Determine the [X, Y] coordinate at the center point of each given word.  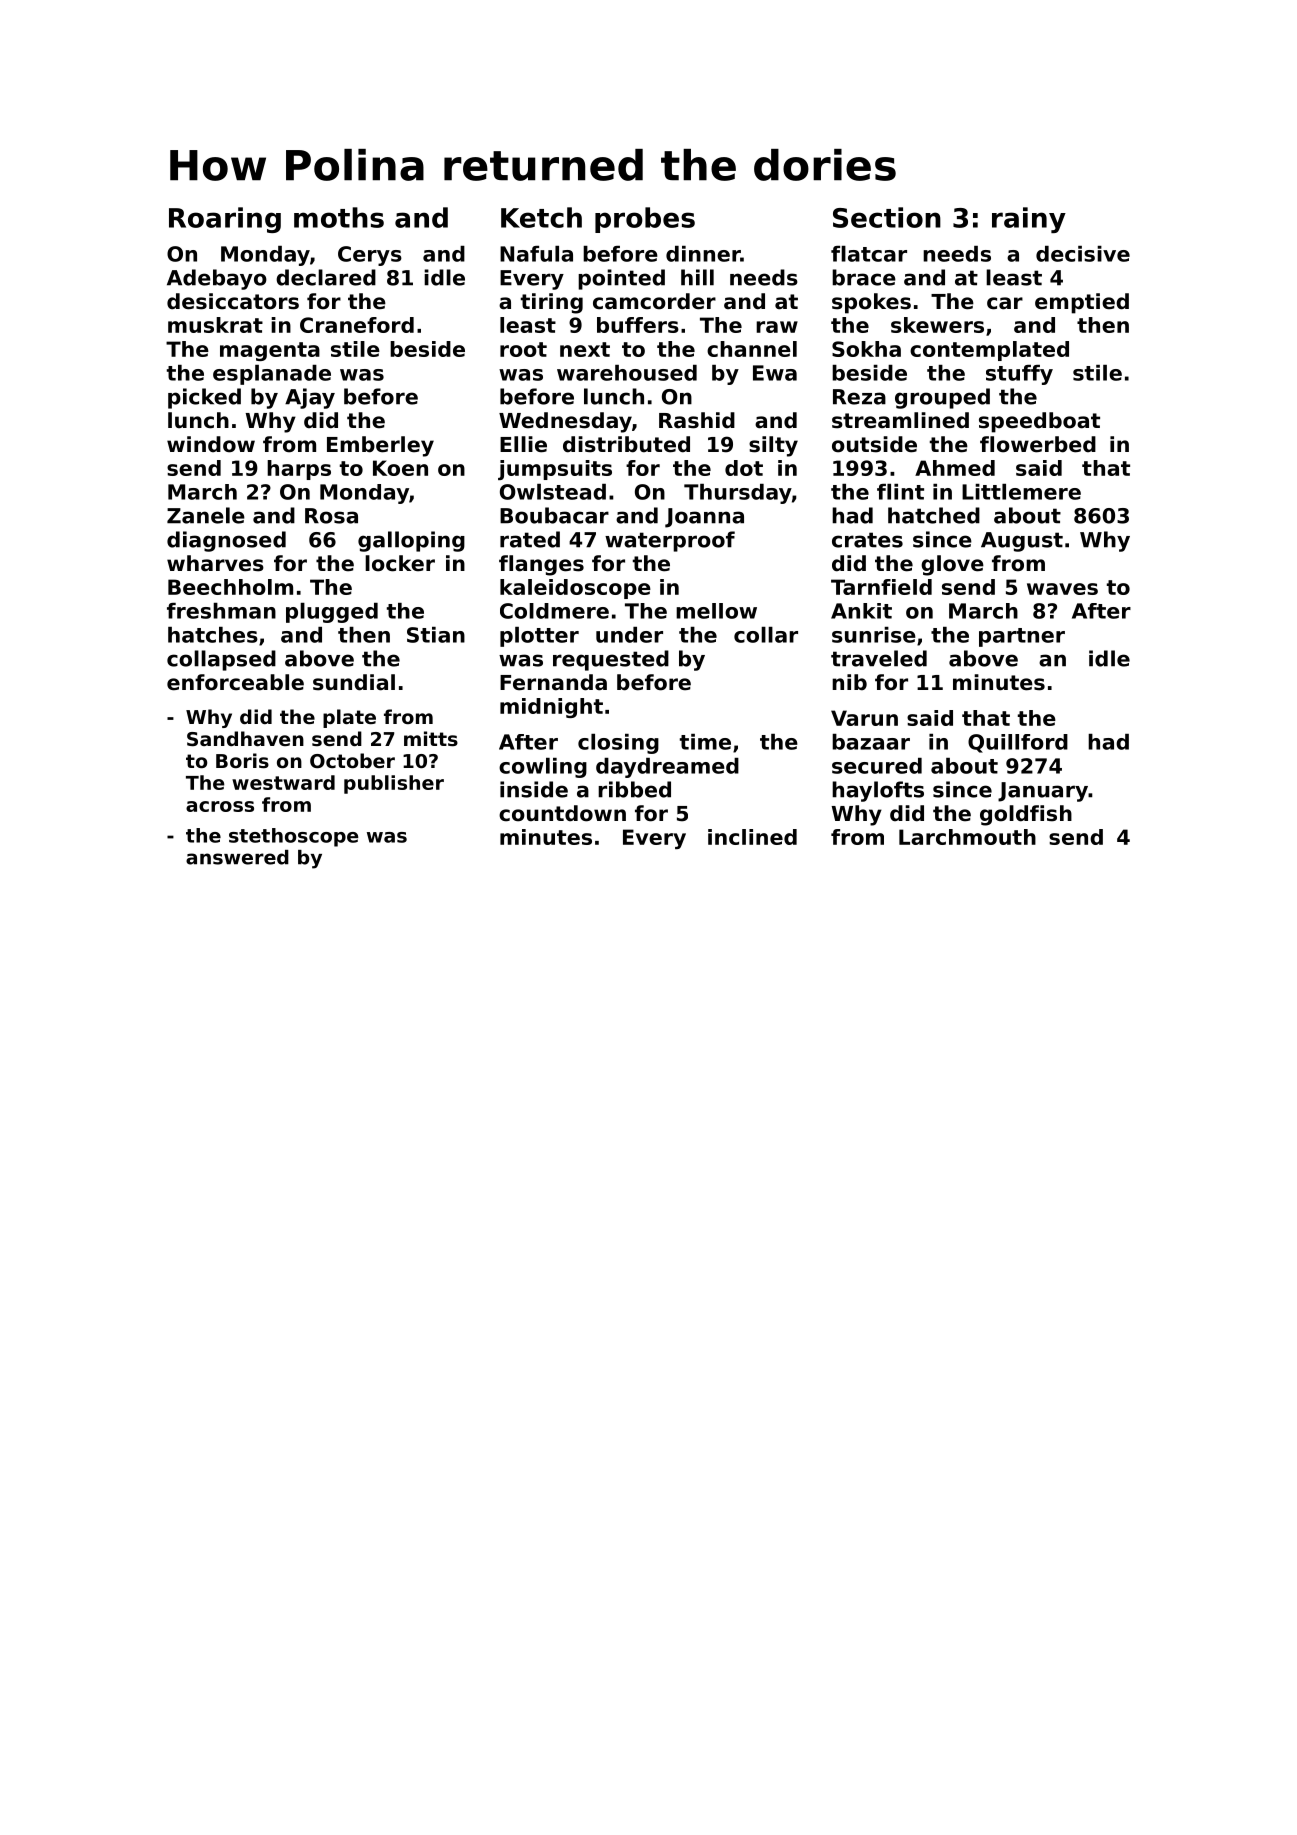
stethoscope [293, 837]
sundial [354, 682]
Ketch [541, 217]
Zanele [206, 515]
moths [339, 217]
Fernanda [553, 682]
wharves [215, 563]
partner [1022, 637]
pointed [621, 279]
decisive [1083, 254]
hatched [934, 515]
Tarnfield [881, 587]
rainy [1029, 220]
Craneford [357, 325]
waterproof [670, 541]
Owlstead [553, 492]
